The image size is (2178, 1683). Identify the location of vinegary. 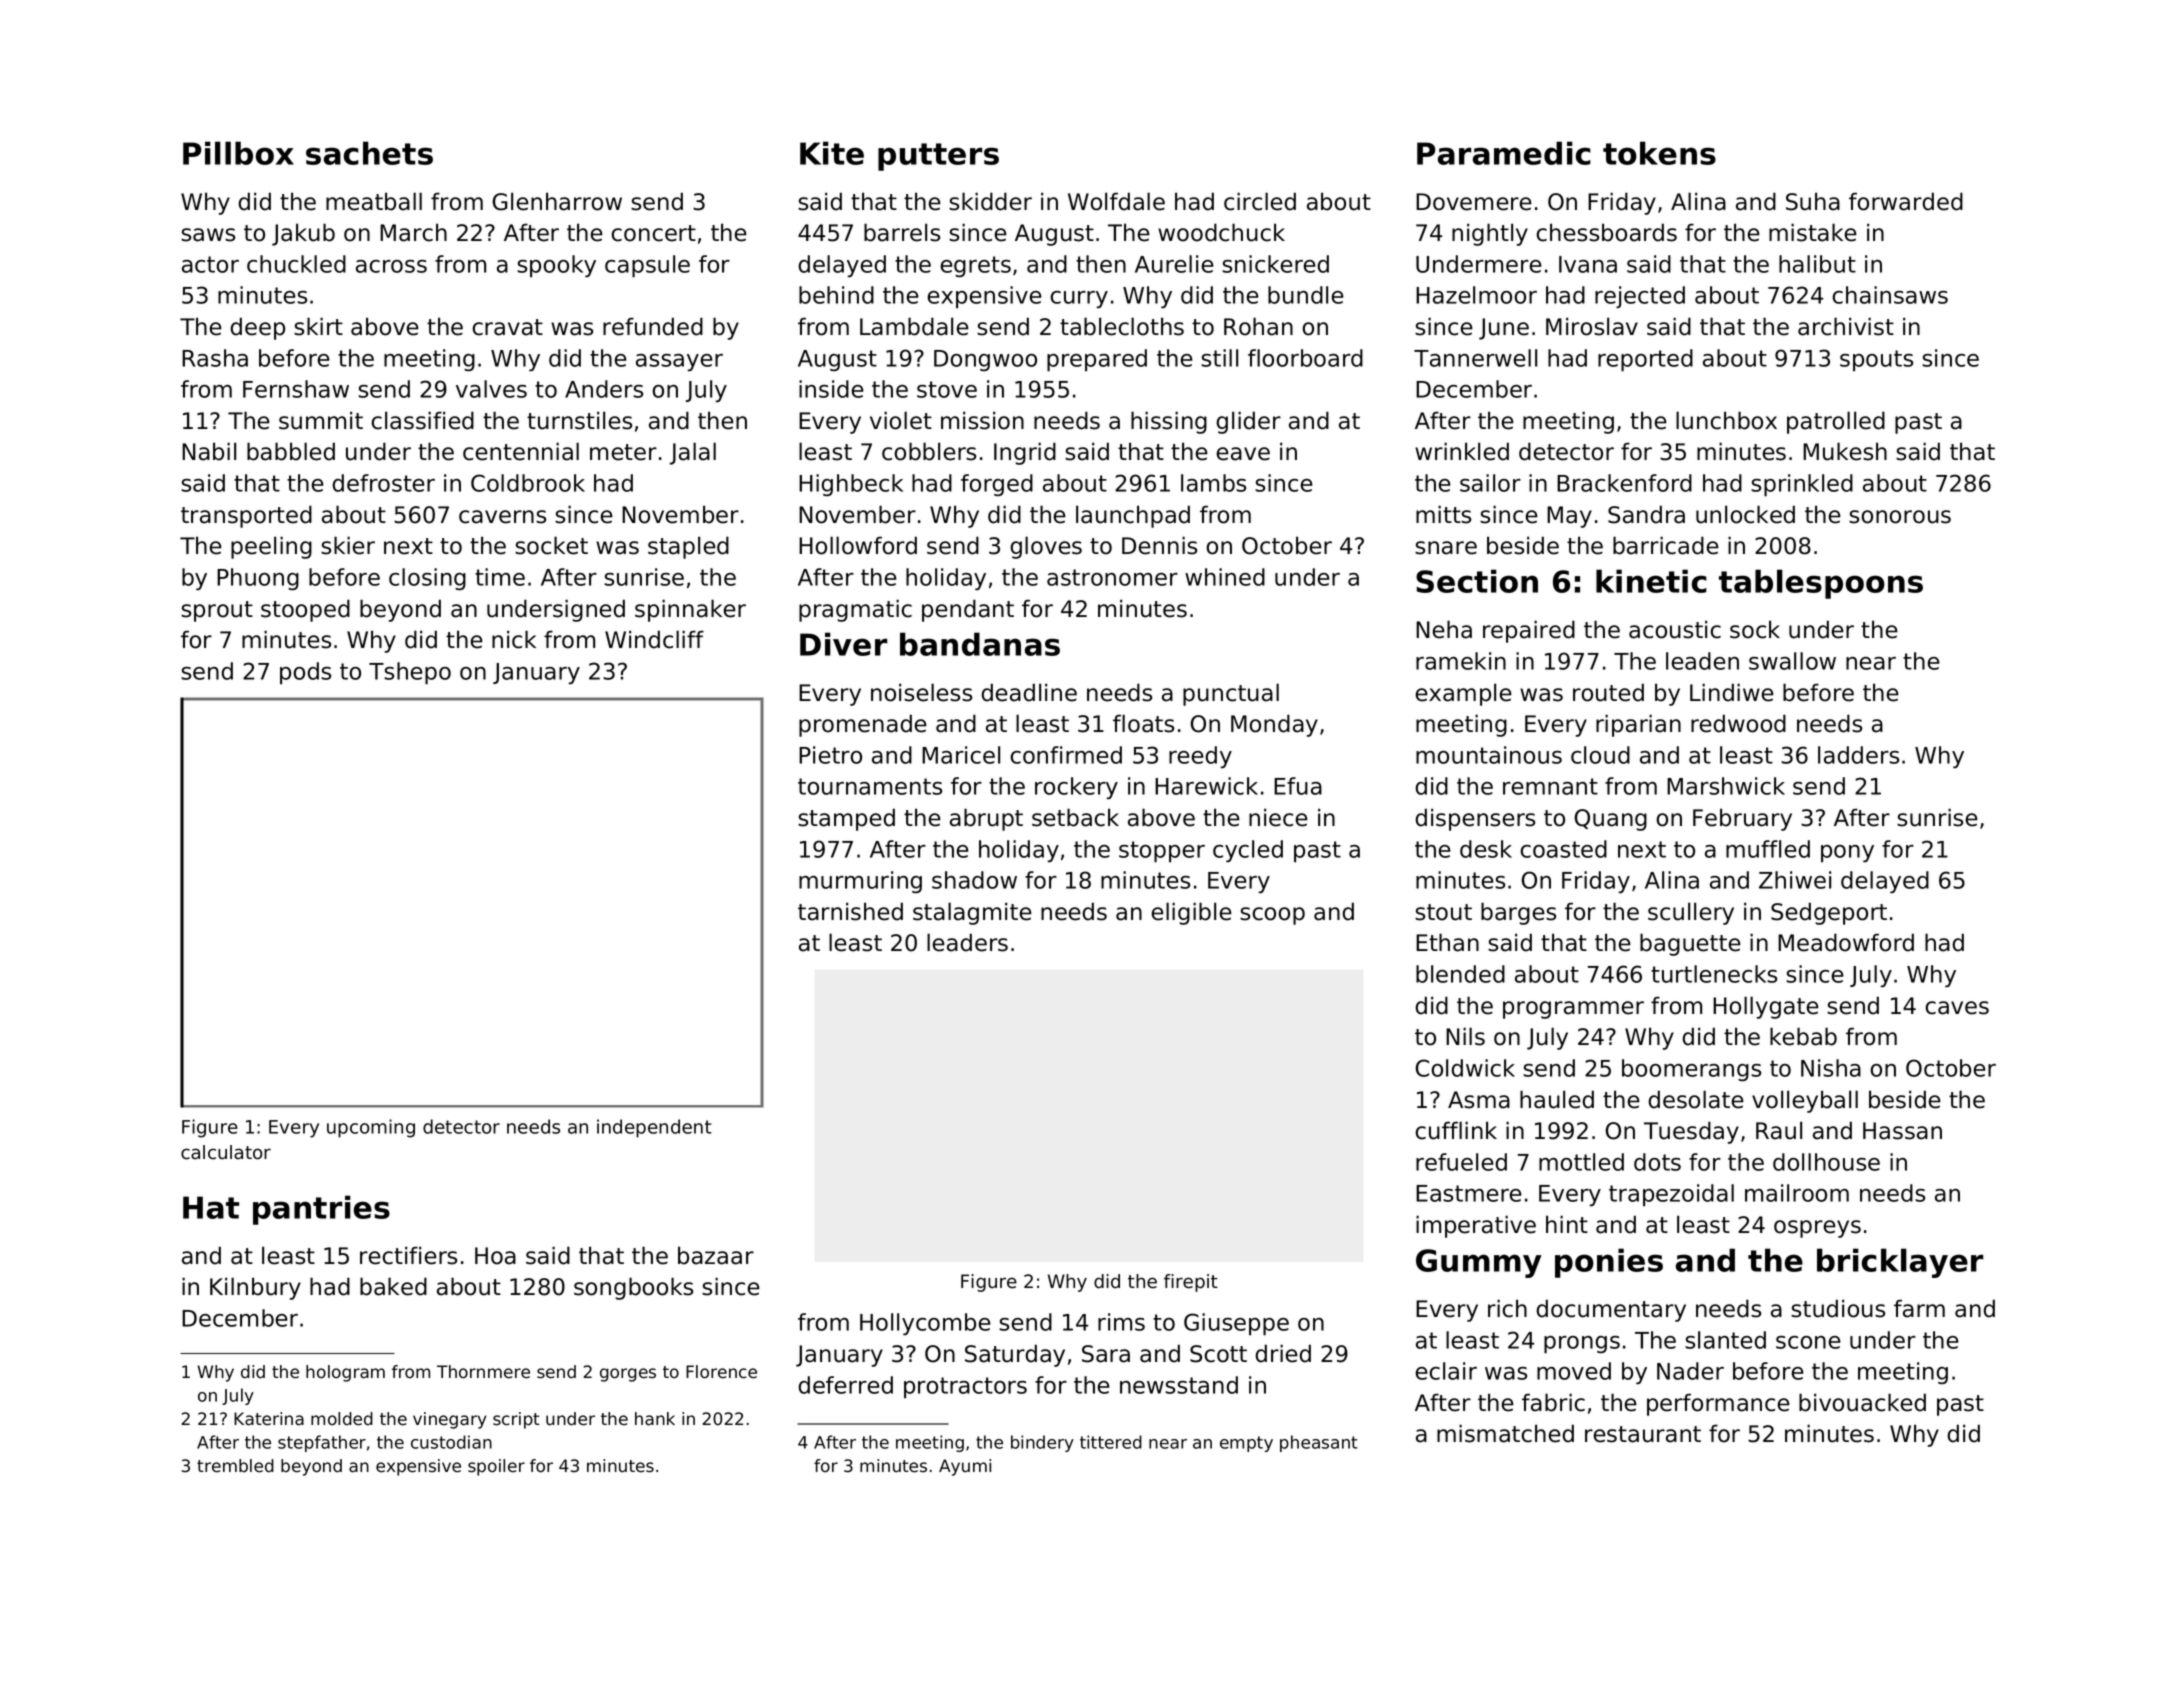
(450, 1420).
